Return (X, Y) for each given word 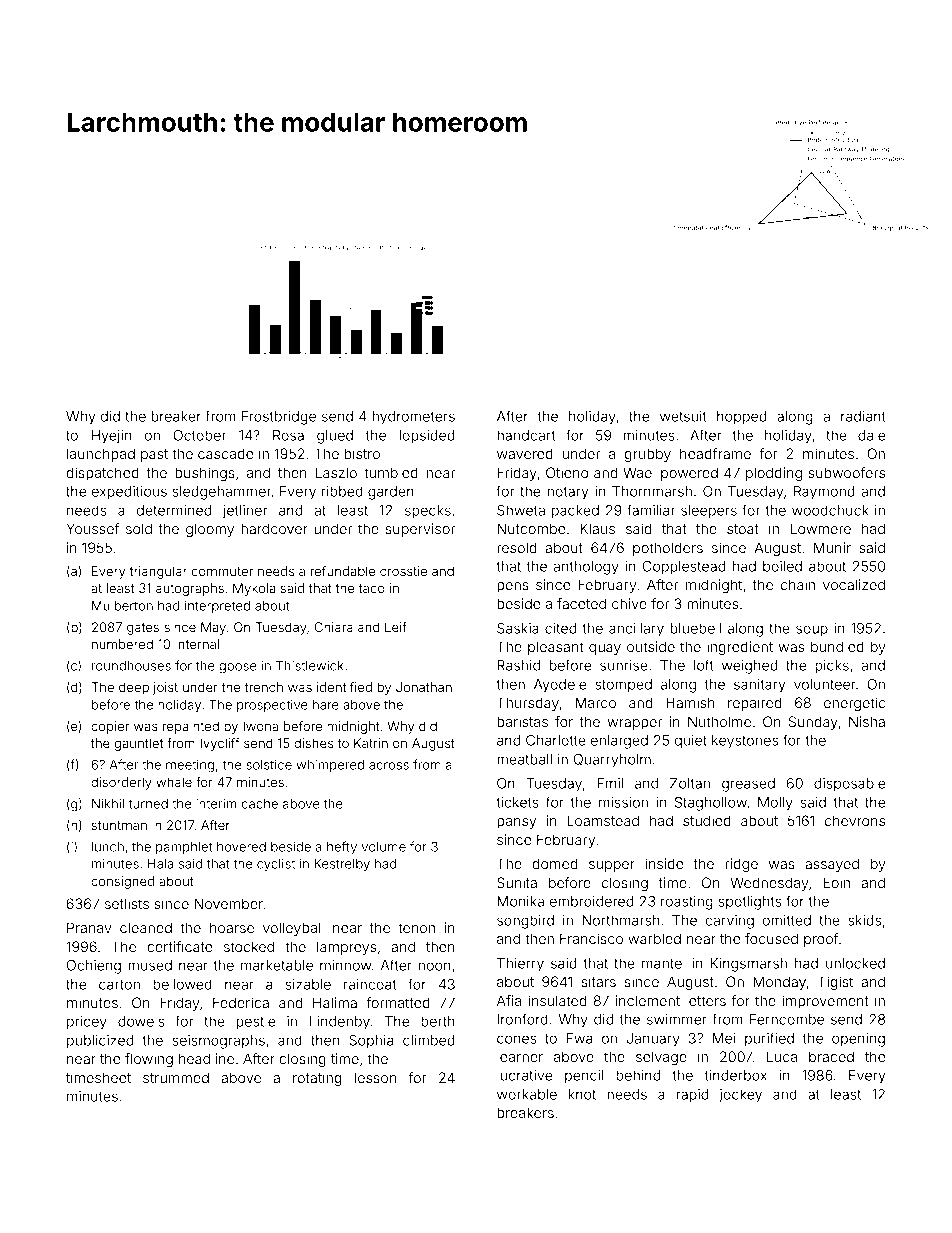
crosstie (403, 571)
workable (527, 1094)
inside (664, 863)
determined (174, 510)
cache (259, 804)
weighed (750, 667)
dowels (141, 1021)
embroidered (591, 901)
